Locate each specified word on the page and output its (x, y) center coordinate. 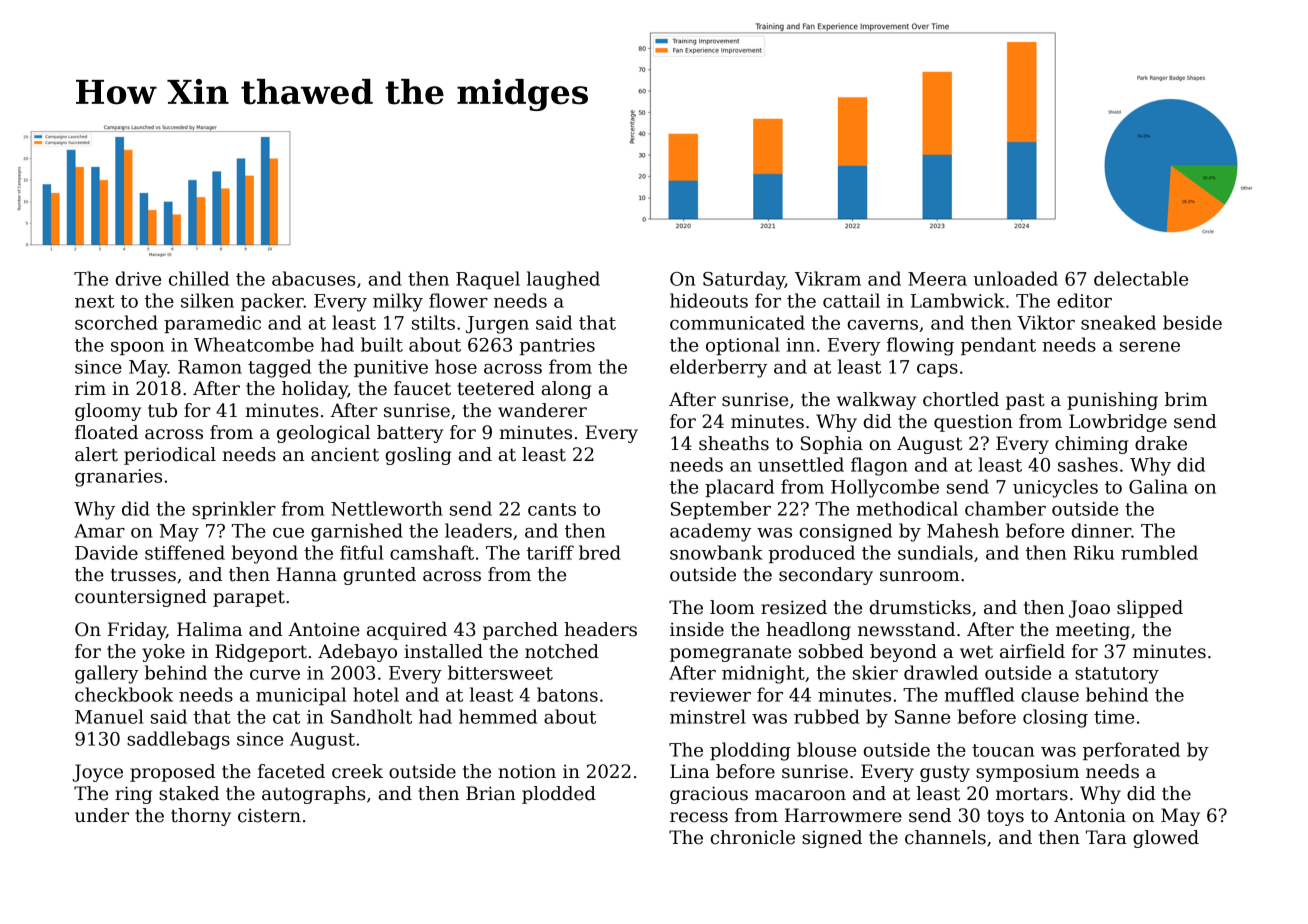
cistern (269, 815)
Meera (937, 279)
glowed (1166, 839)
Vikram (828, 278)
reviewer (710, 695)
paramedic (212, 324)
